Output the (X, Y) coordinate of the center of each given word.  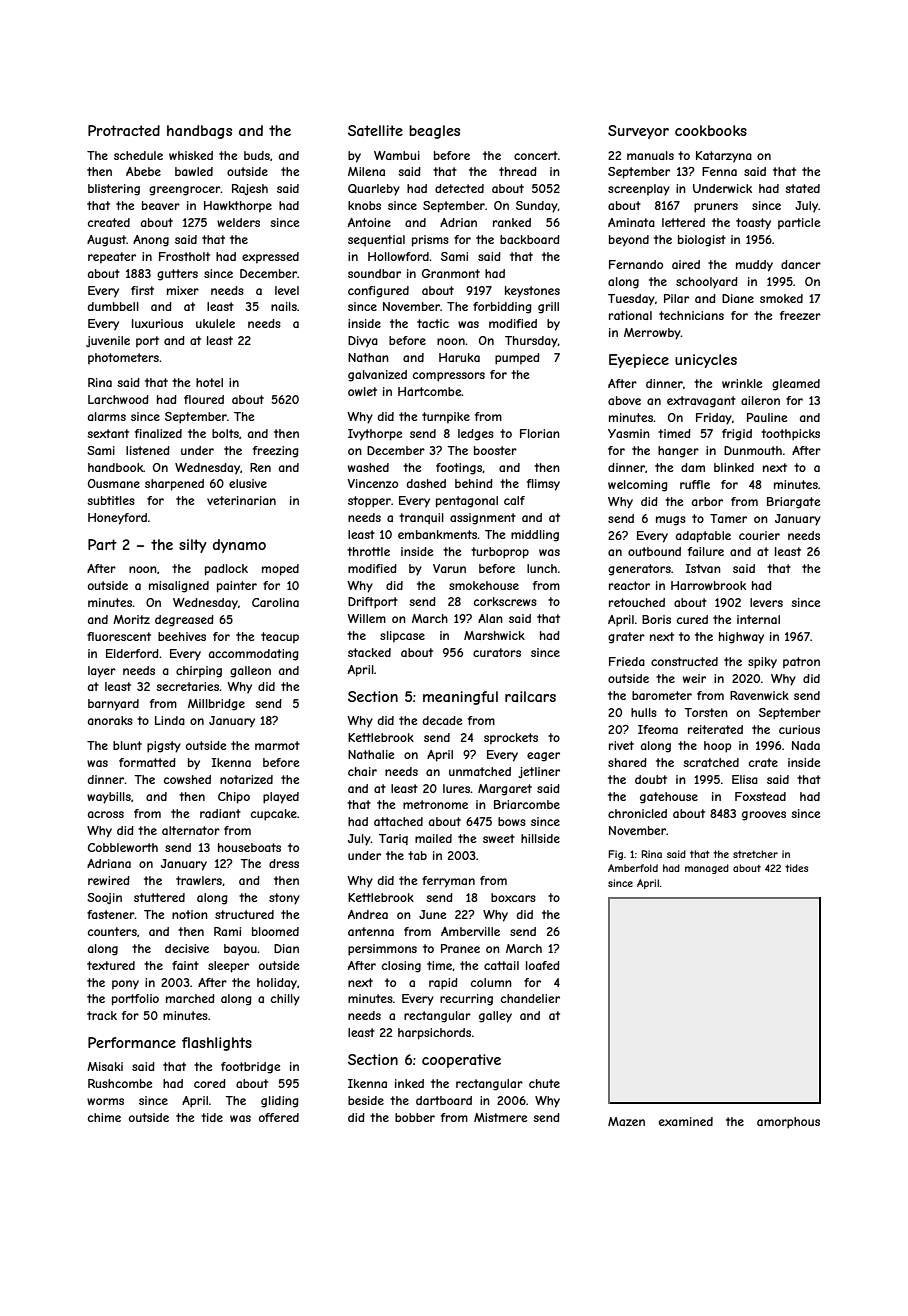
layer (102, 672)
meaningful (460, 698)
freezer (800, 315)
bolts (225, 433)
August (107, 241)
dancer (801, 264)
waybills (109, 798)
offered (279, 1117)
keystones (532, 292)
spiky (762, 663)
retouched (637, 602)
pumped (517, 359)
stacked (369, 652)
